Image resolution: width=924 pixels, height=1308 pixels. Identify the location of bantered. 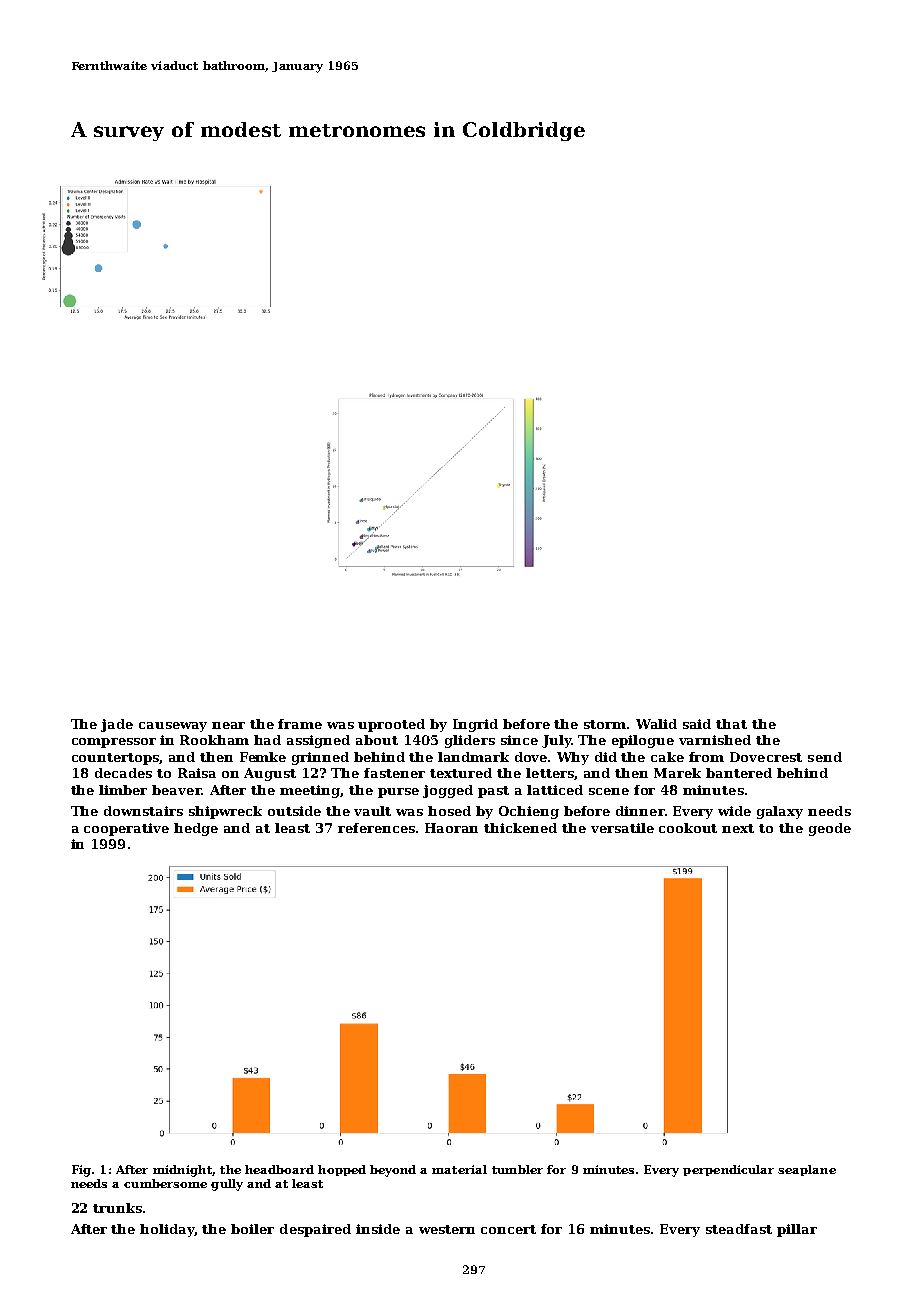
(739, 773).
